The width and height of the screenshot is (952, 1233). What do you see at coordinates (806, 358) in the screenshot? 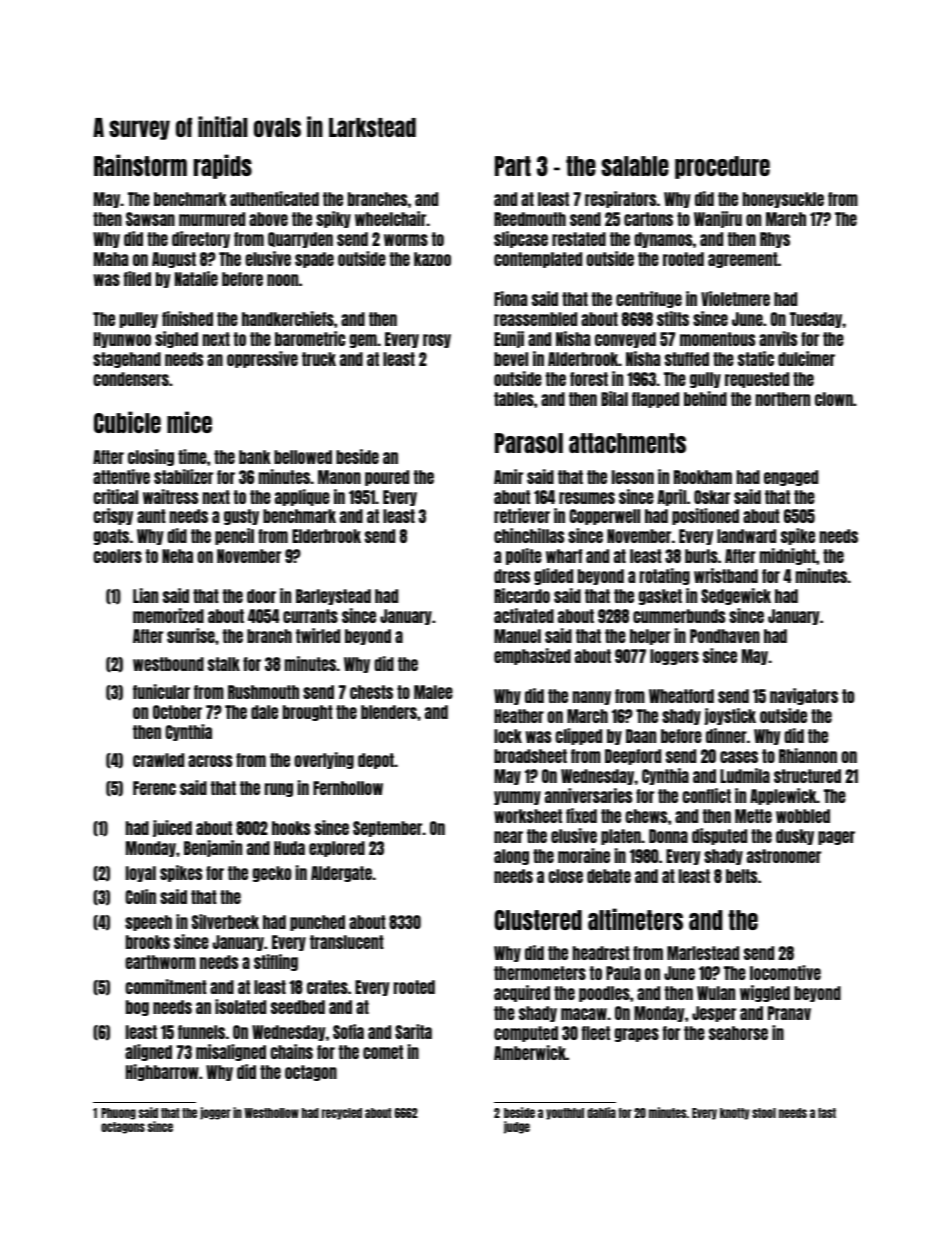
I see `dulcimer` at bounding box center [806, 358].
